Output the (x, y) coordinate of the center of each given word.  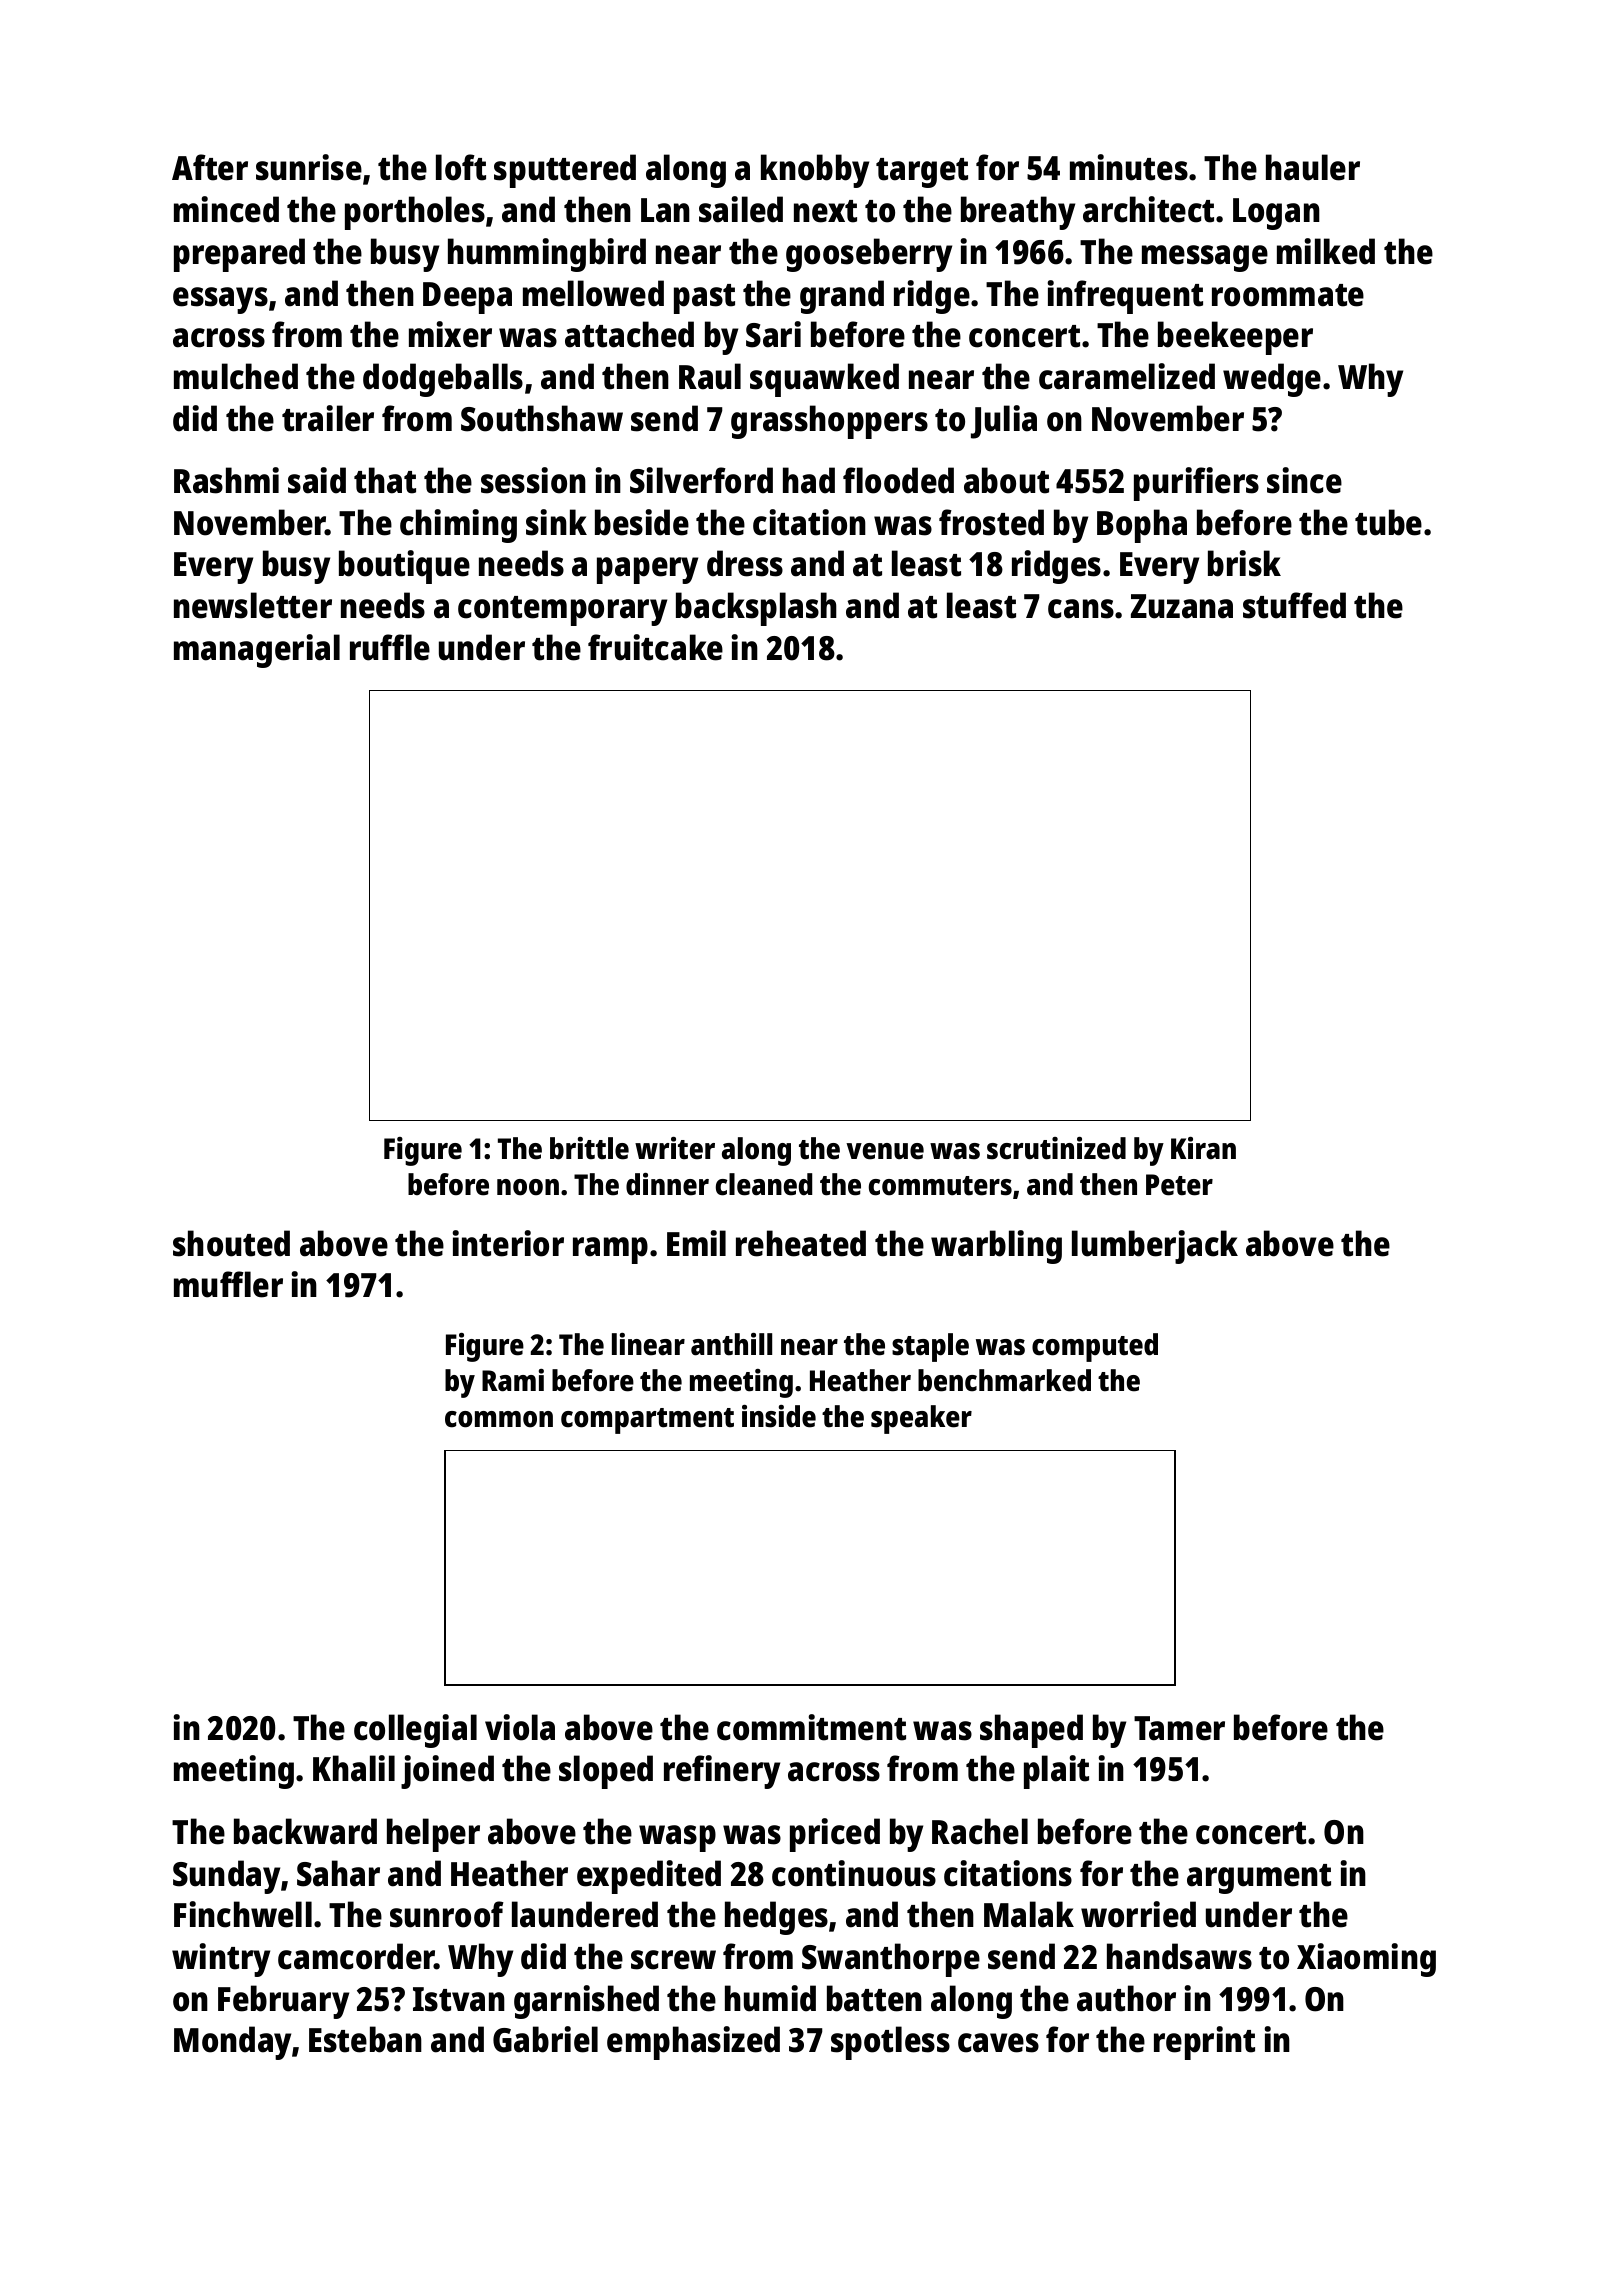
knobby (815, 171)
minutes (1129, 167)
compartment (647, 1421)
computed (1095, 1347)
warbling (996, 1247)
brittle (589, 1148)
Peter (1179, 1185)
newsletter (253, 605)
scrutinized (1056, 1148)
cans (1081, 609)
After (210, 167)
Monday (233, 2043)
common (499, 1419)
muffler (228, 1284)
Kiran (1203, 1148)
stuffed (1294, 605)
